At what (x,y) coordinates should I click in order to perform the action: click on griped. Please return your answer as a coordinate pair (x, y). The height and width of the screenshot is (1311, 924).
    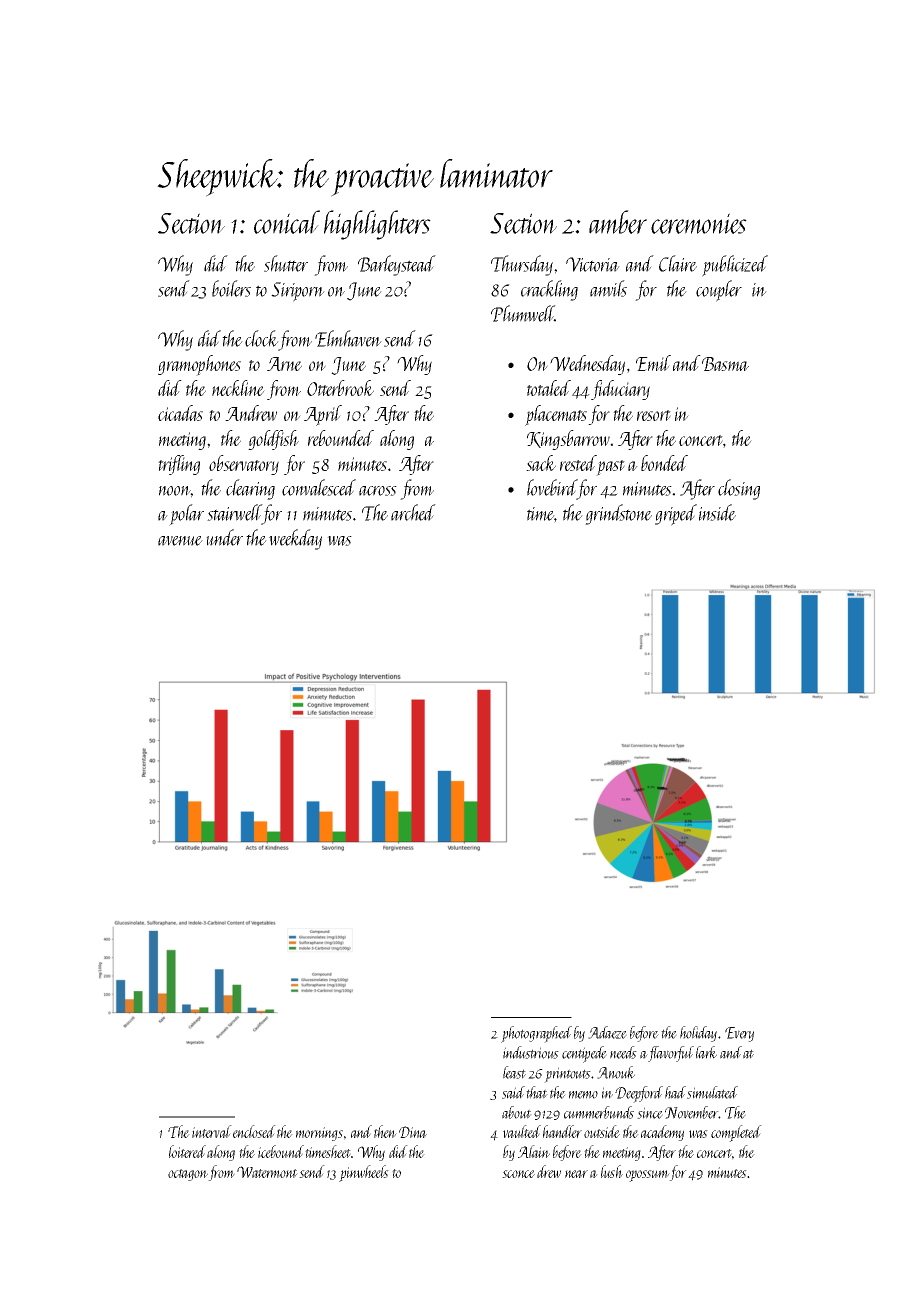
    Looking at the image, I should click on (676, 515).
